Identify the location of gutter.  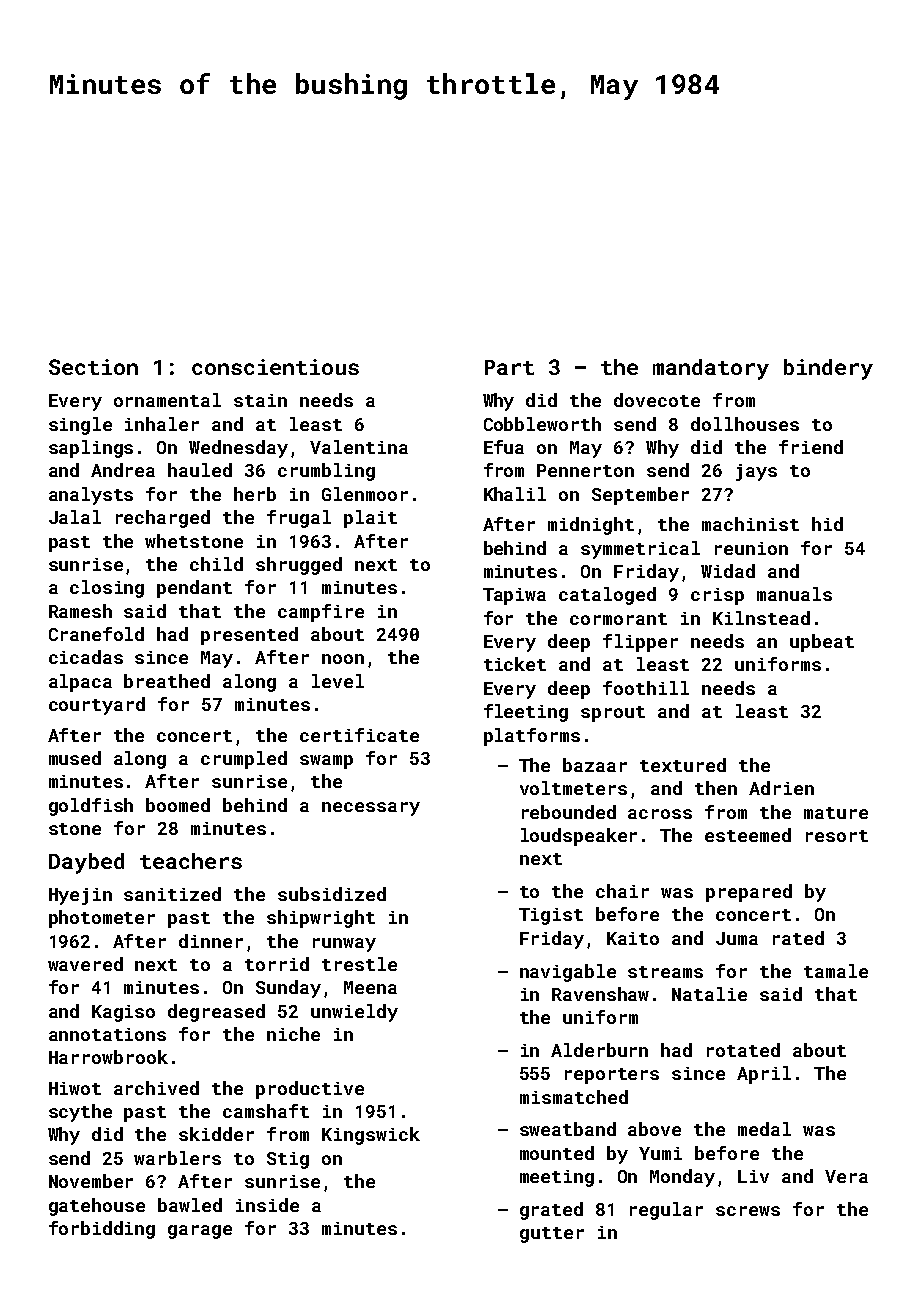
(552, 1235).
